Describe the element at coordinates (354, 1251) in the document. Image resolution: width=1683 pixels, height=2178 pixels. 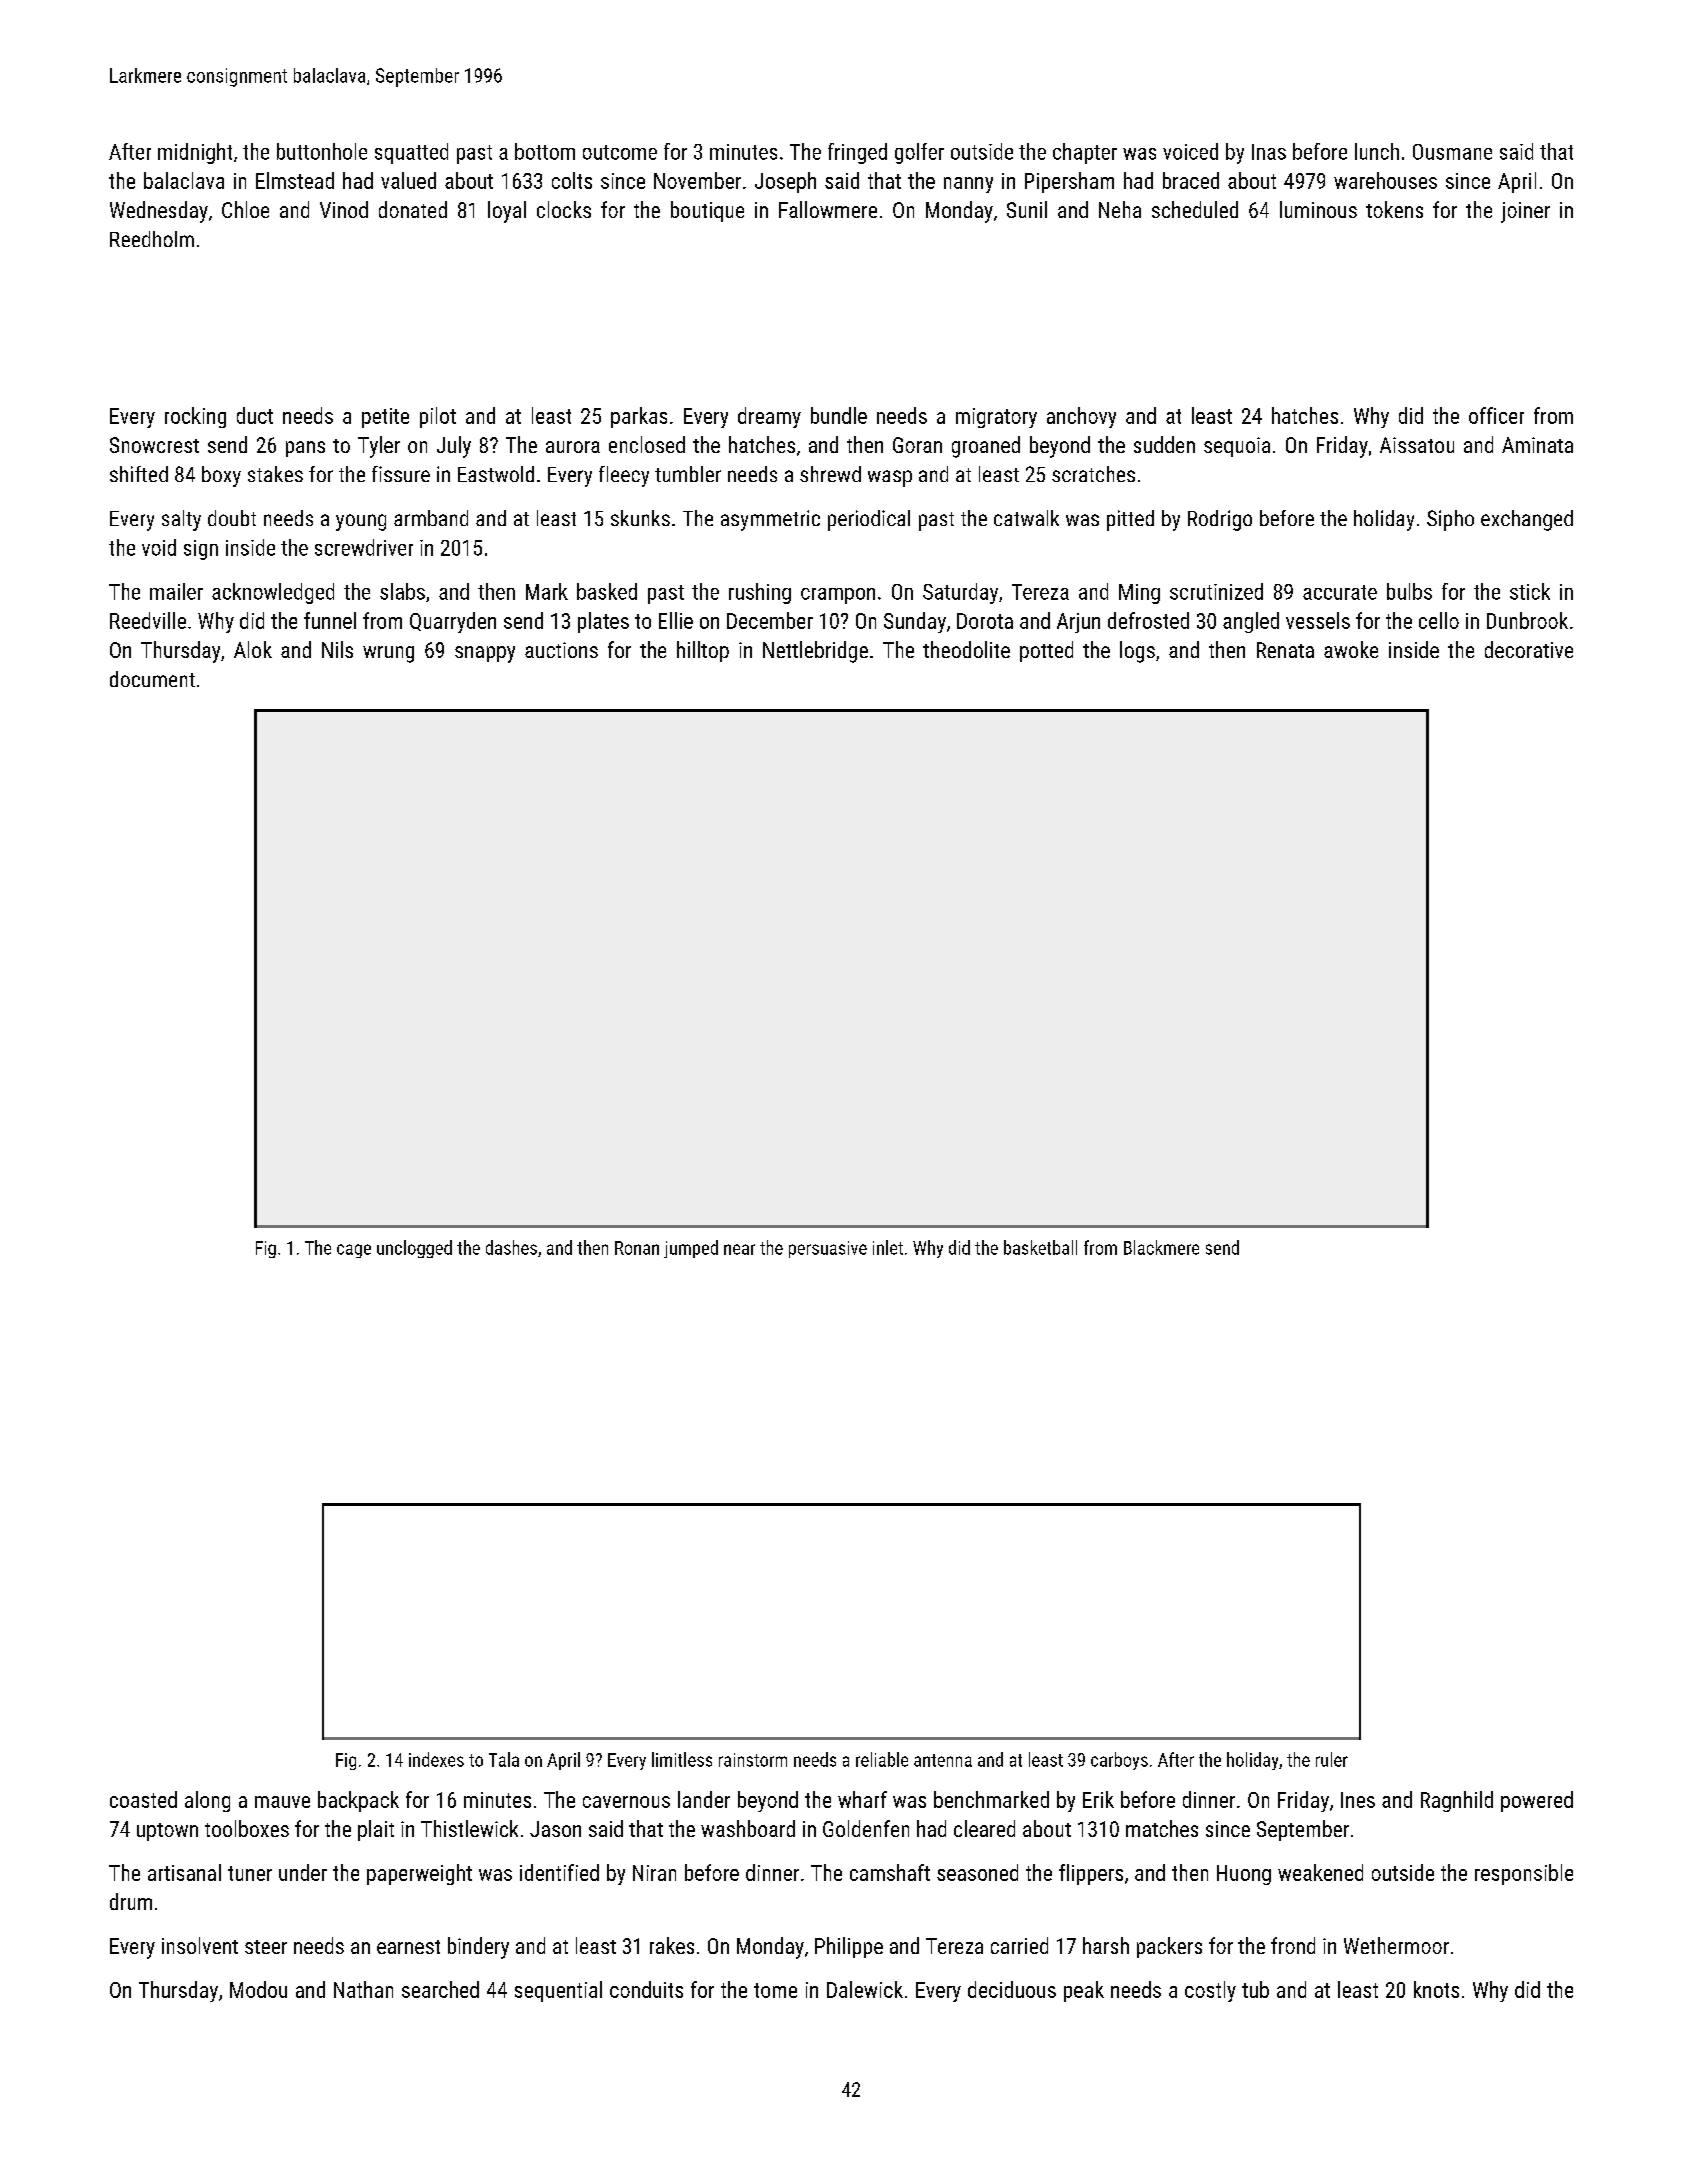
I see `cage` at that location.
